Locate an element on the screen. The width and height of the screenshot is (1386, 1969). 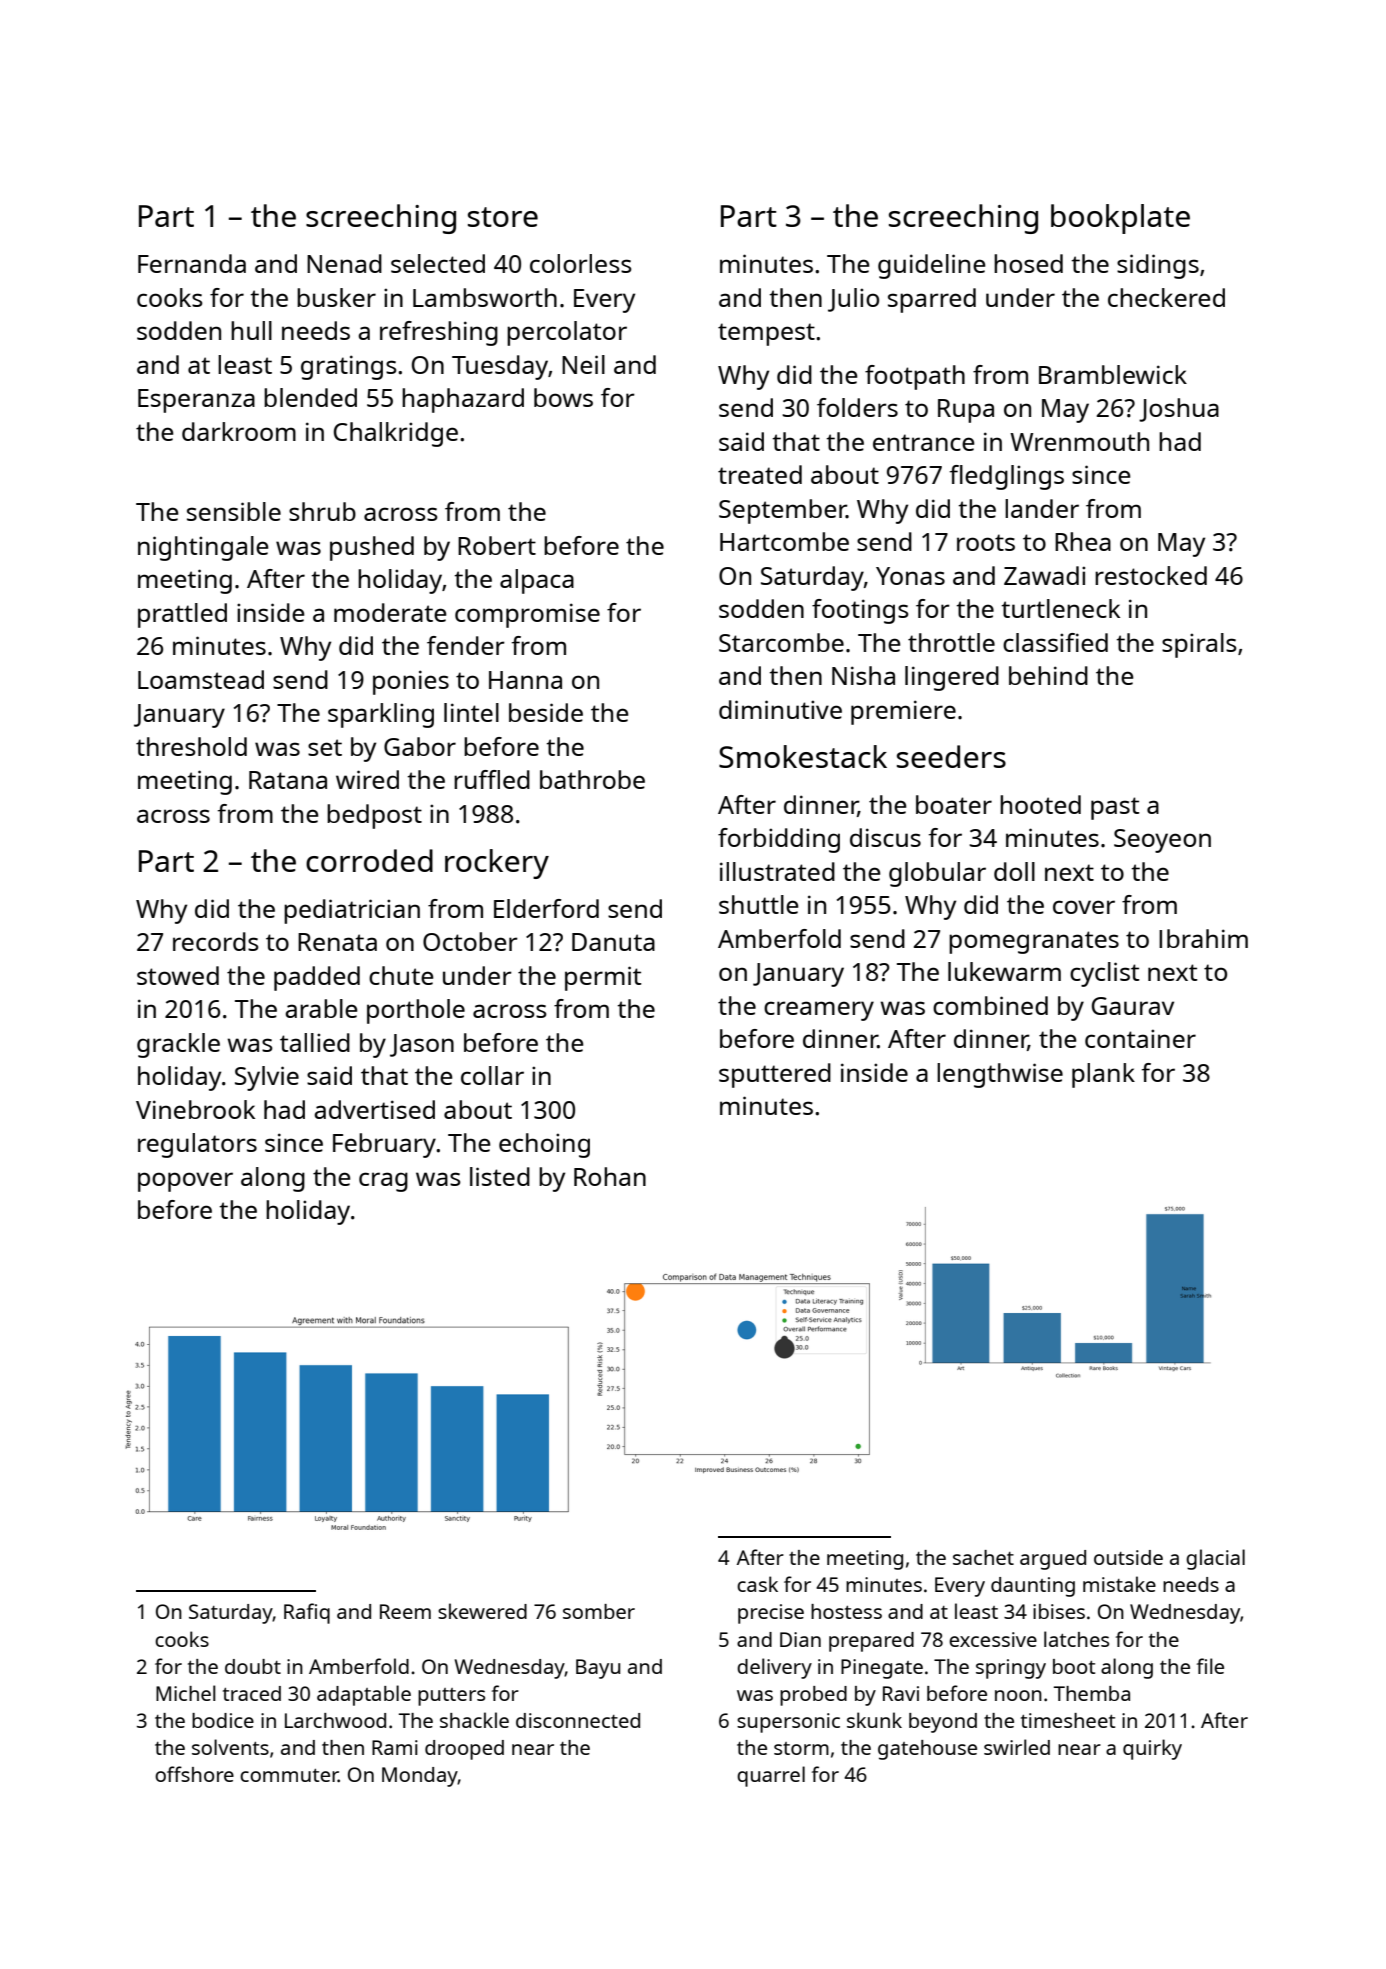
footings is located at coordinates (860, 611).
